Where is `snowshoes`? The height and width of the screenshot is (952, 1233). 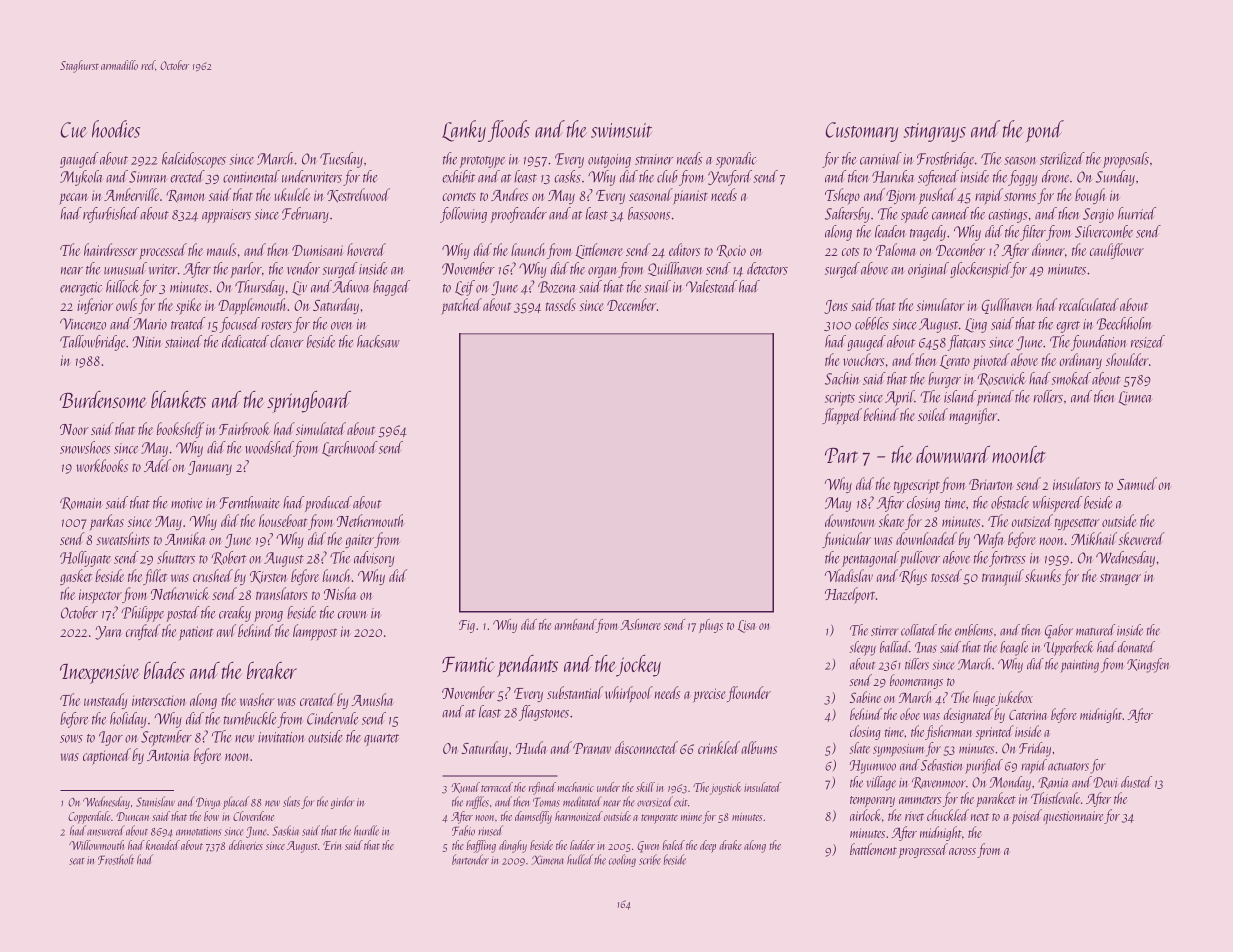 snowshoes is located at coordinates (85, 447).
